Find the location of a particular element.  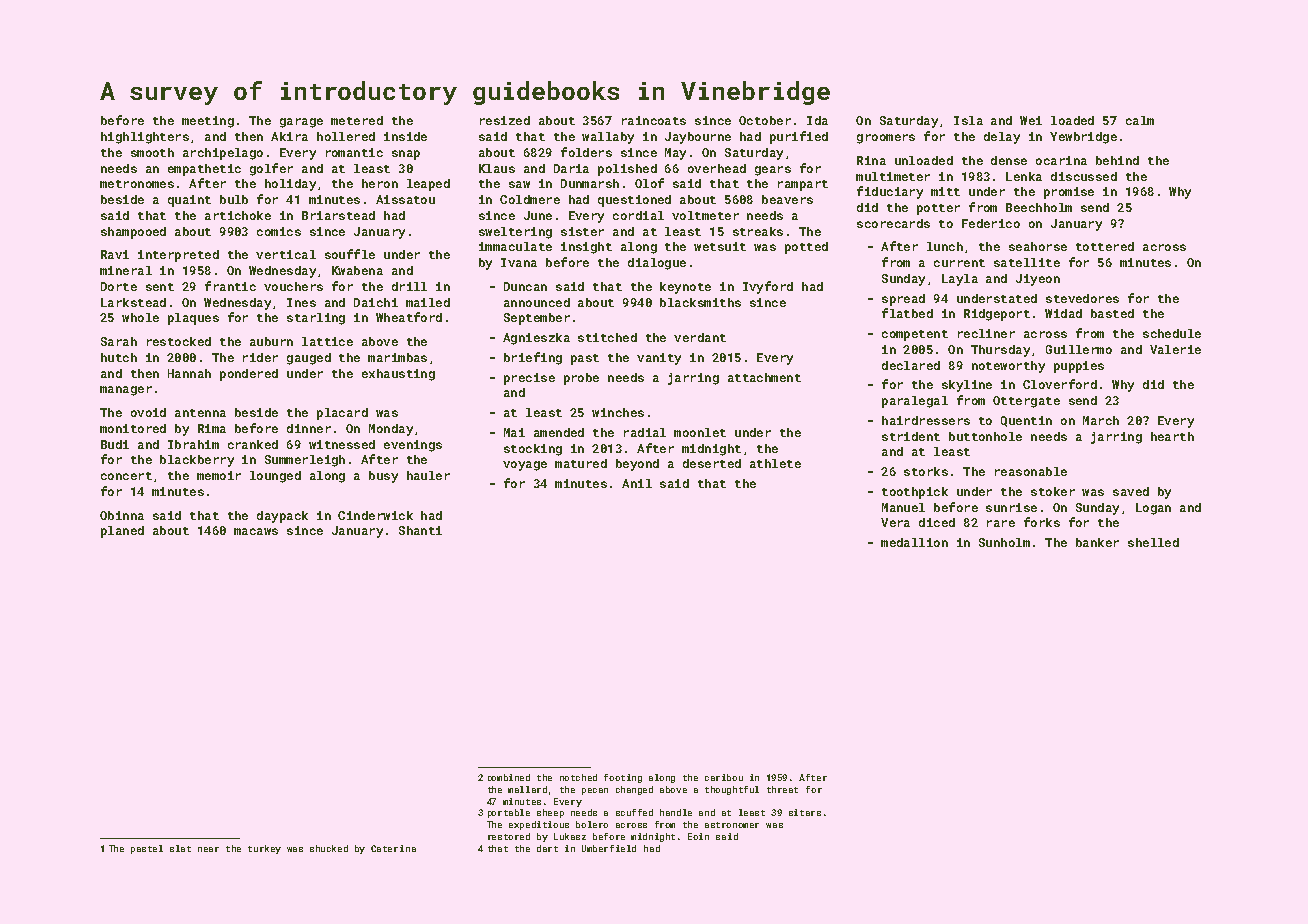

blacksmiths is located at coordinates (700, 302).
